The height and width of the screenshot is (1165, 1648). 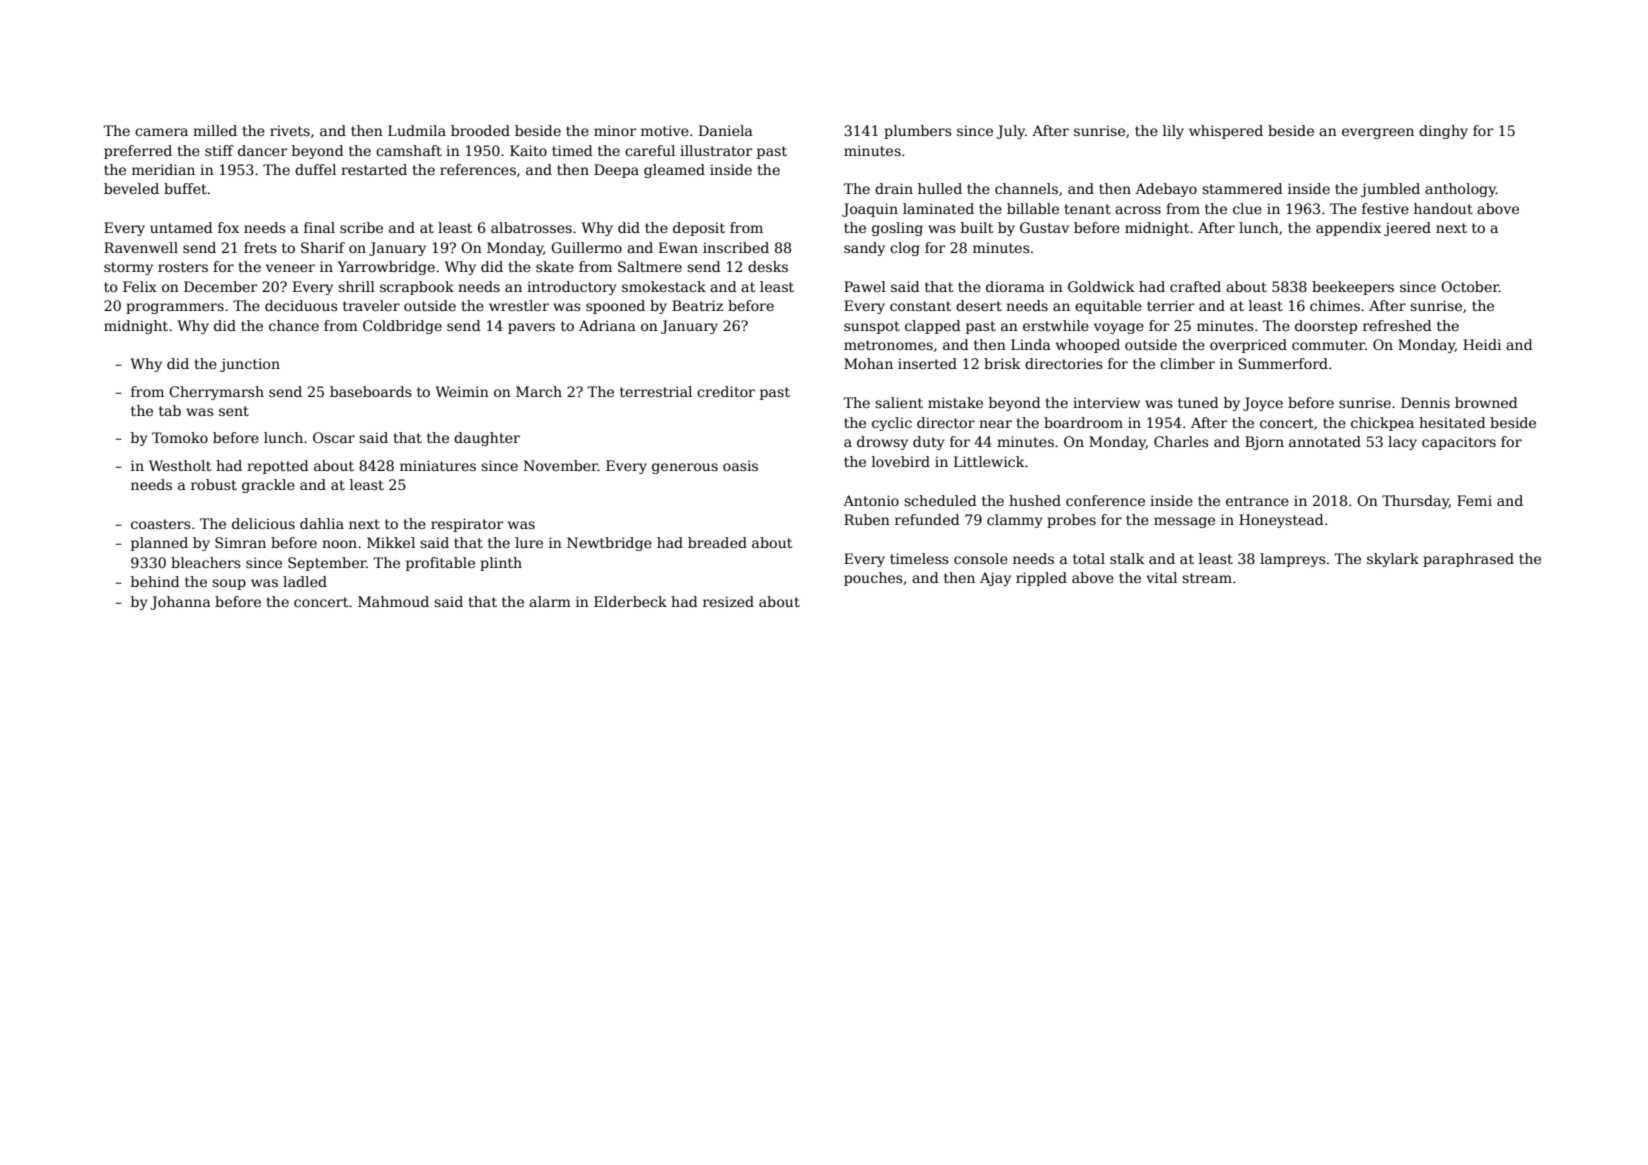 I want to click on metronomes, so click(x=888, y=345).
